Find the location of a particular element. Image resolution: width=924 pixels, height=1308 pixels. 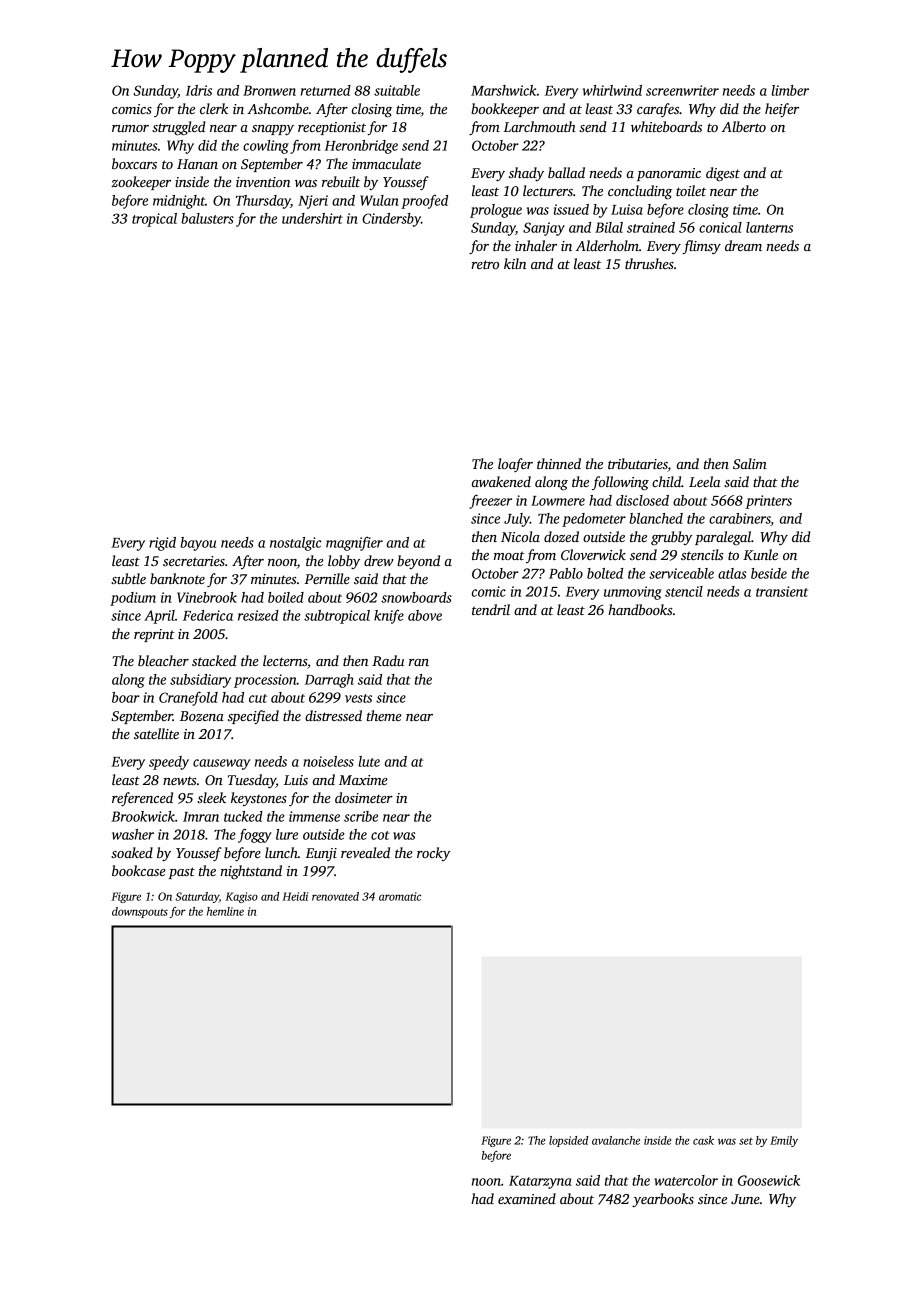

examined is located at coordinates (527, 1198).
